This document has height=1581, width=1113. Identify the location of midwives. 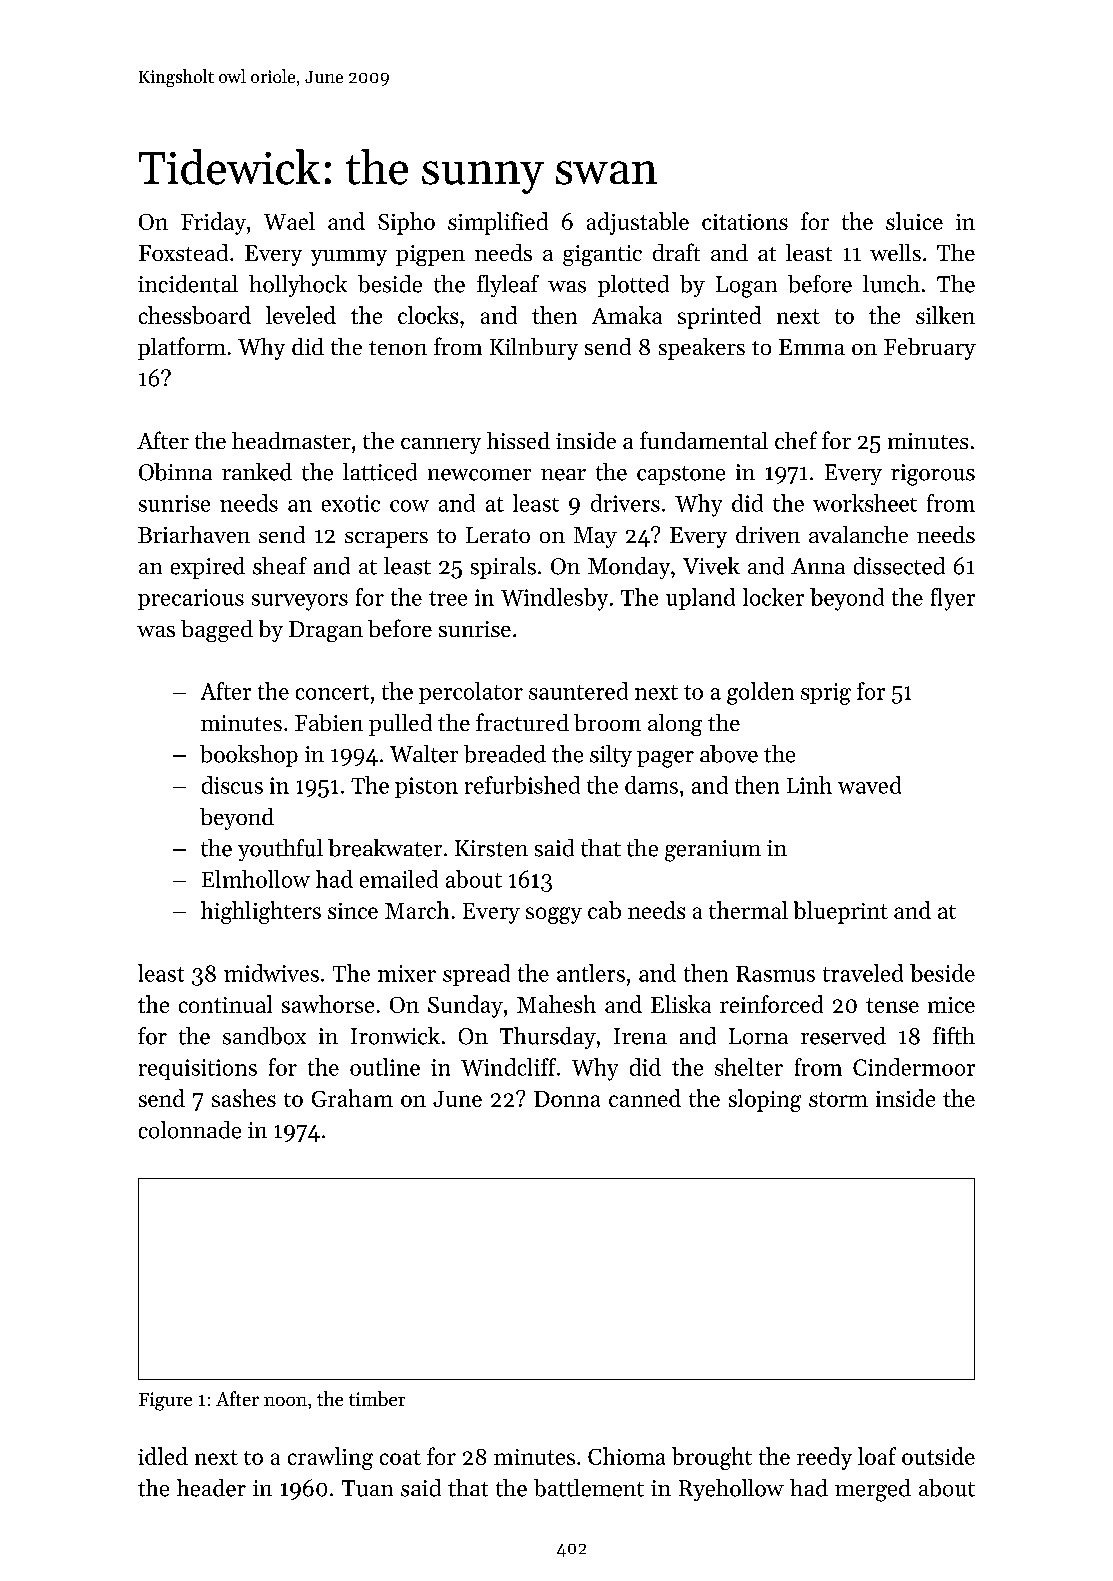
(271, 973).
